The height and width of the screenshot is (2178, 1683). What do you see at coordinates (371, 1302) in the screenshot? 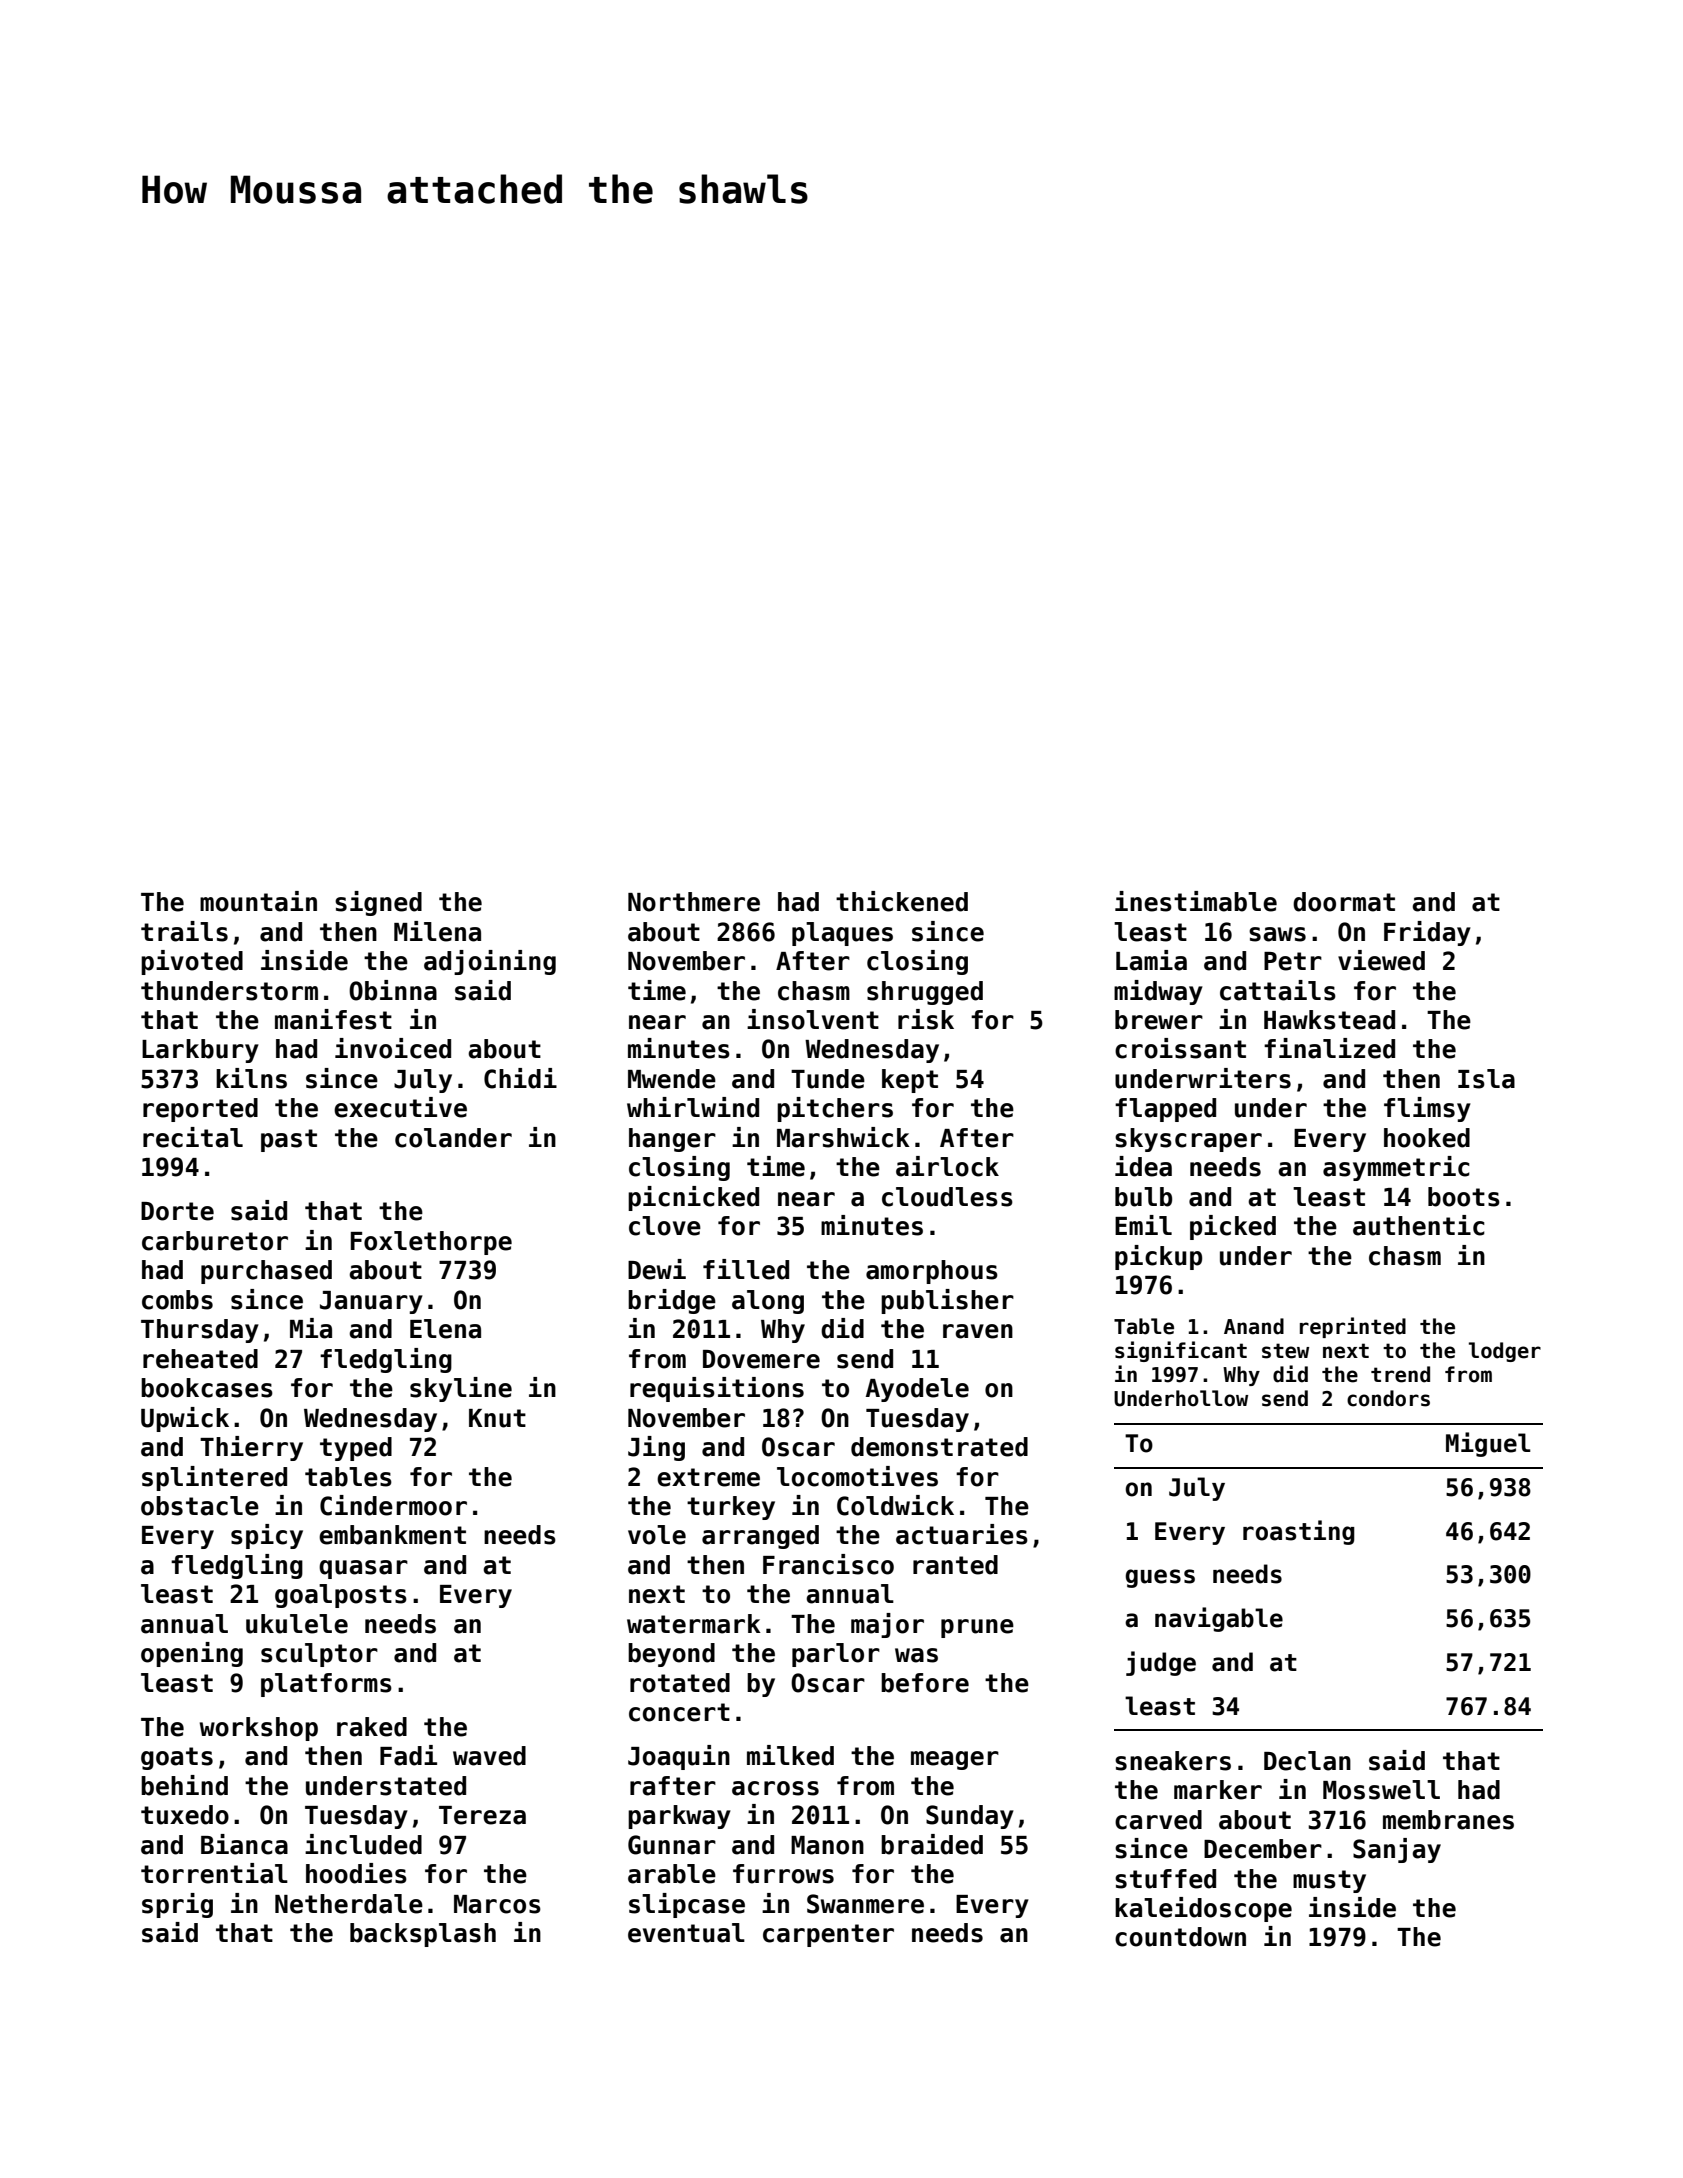
I see `January` at bounding box center [371, 1302].
